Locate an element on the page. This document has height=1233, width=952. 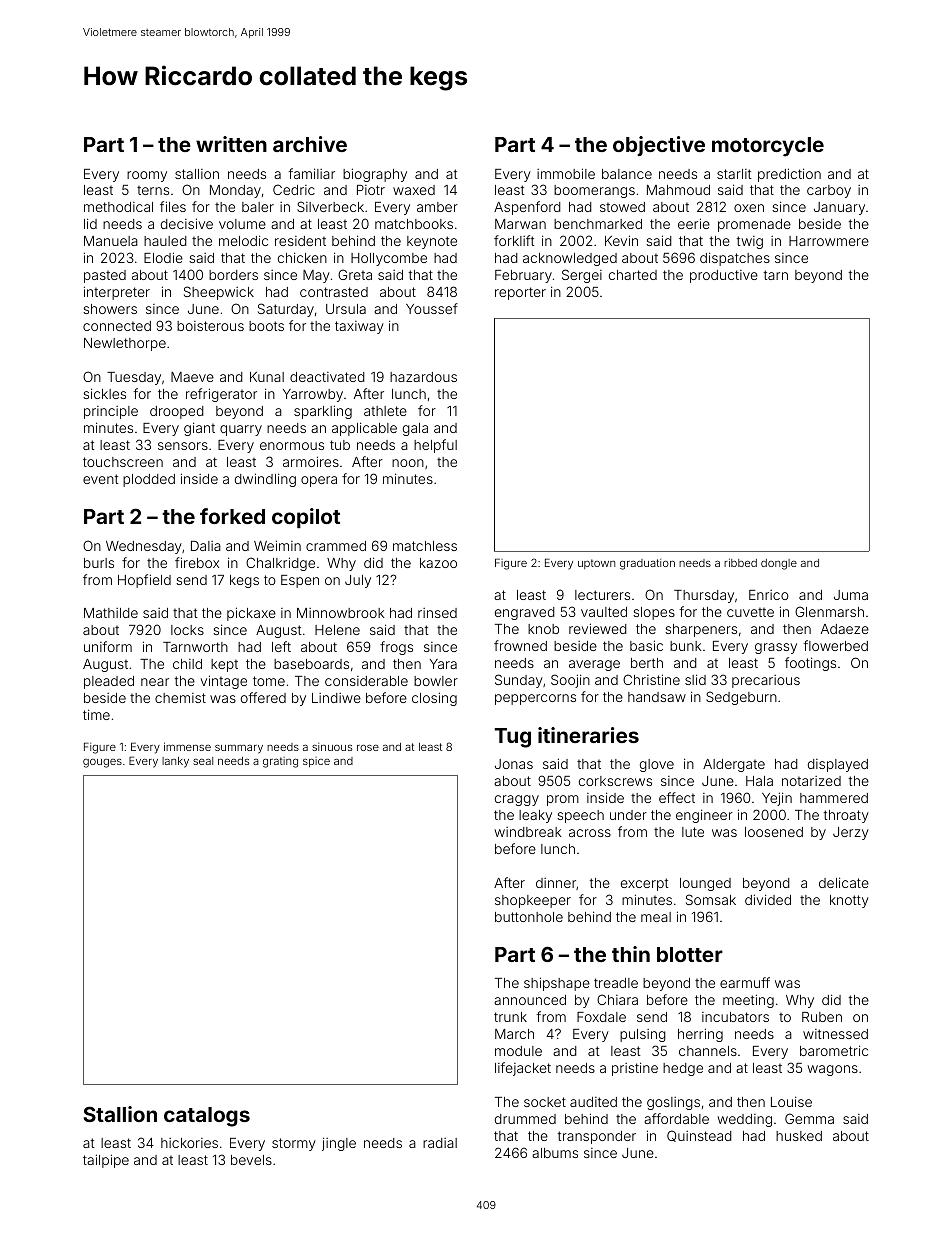
Harrowmere is located at coordinates (829, 241).
